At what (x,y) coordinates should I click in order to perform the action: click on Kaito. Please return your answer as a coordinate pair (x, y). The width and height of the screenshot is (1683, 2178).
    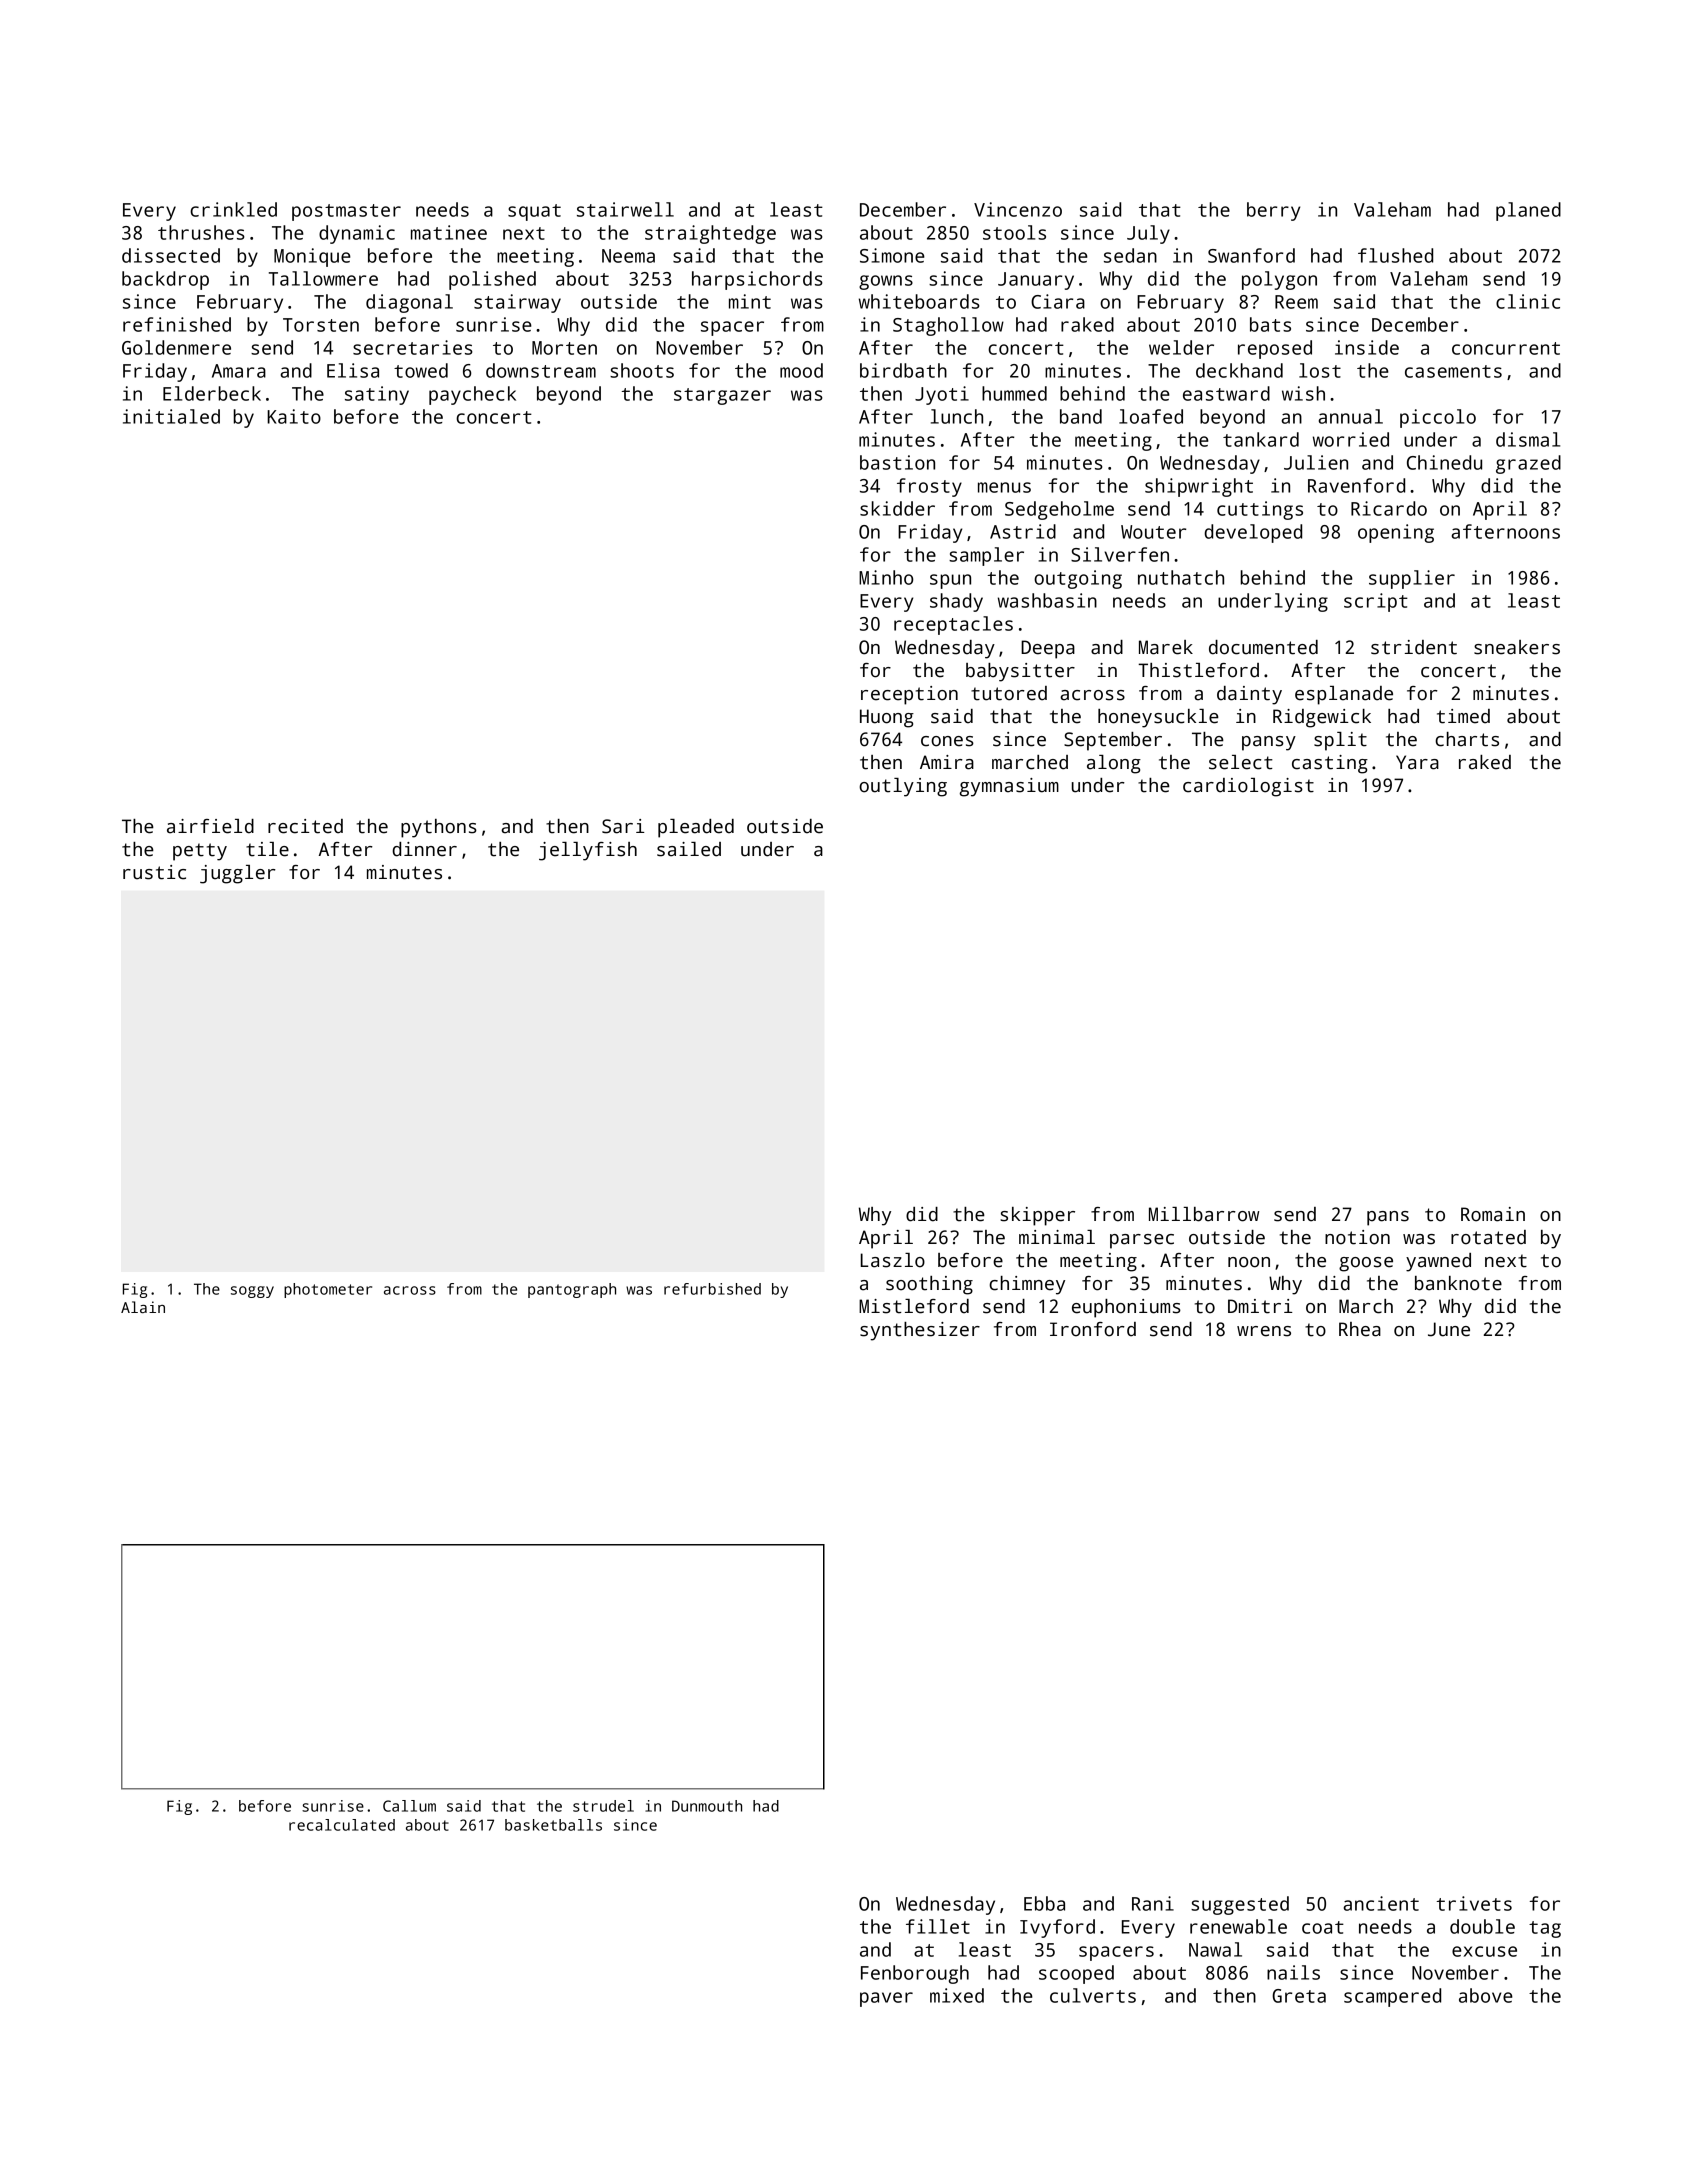
    Looking at the image, I should click on (294, 416).
